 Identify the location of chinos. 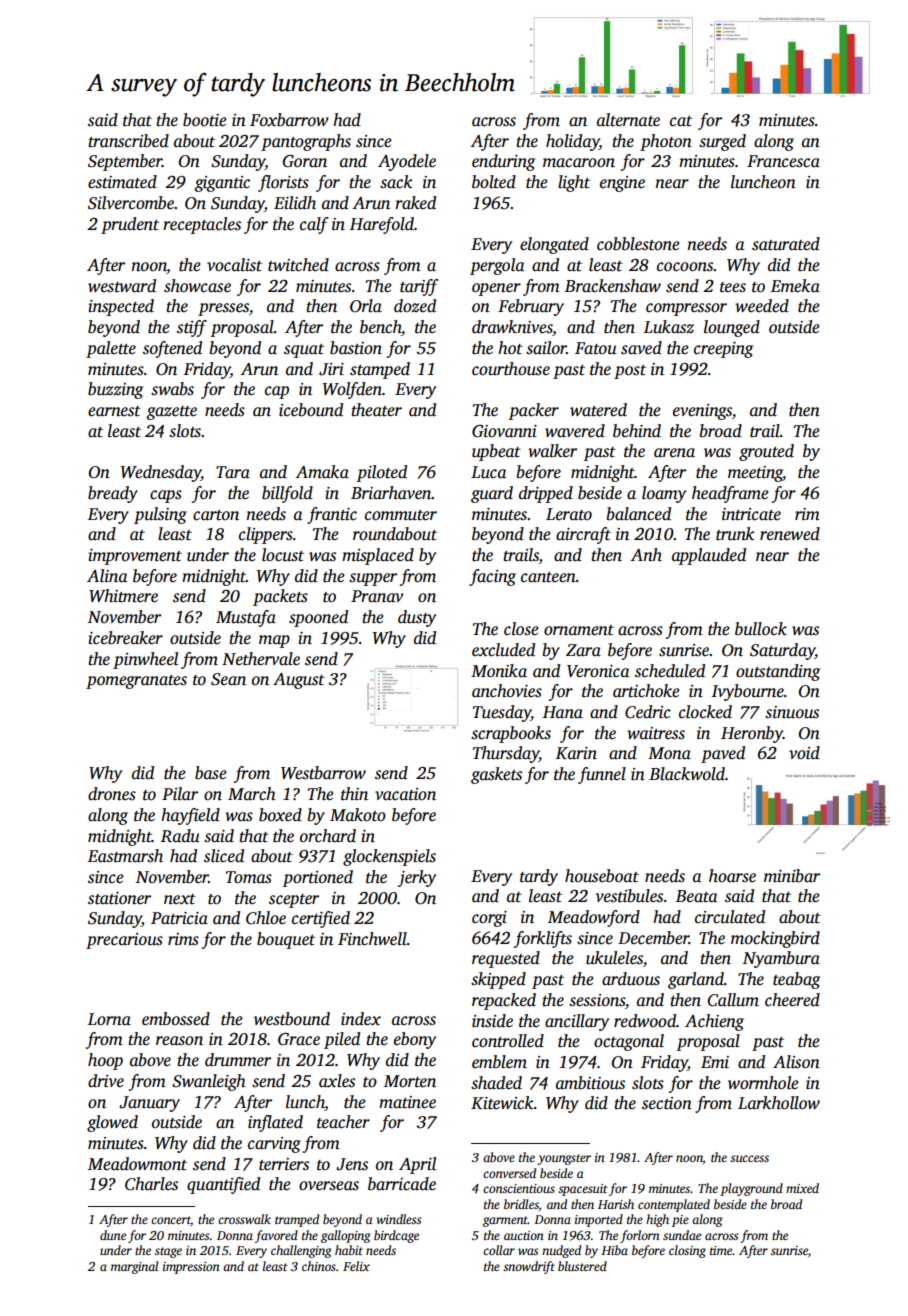
(319, 1266).
